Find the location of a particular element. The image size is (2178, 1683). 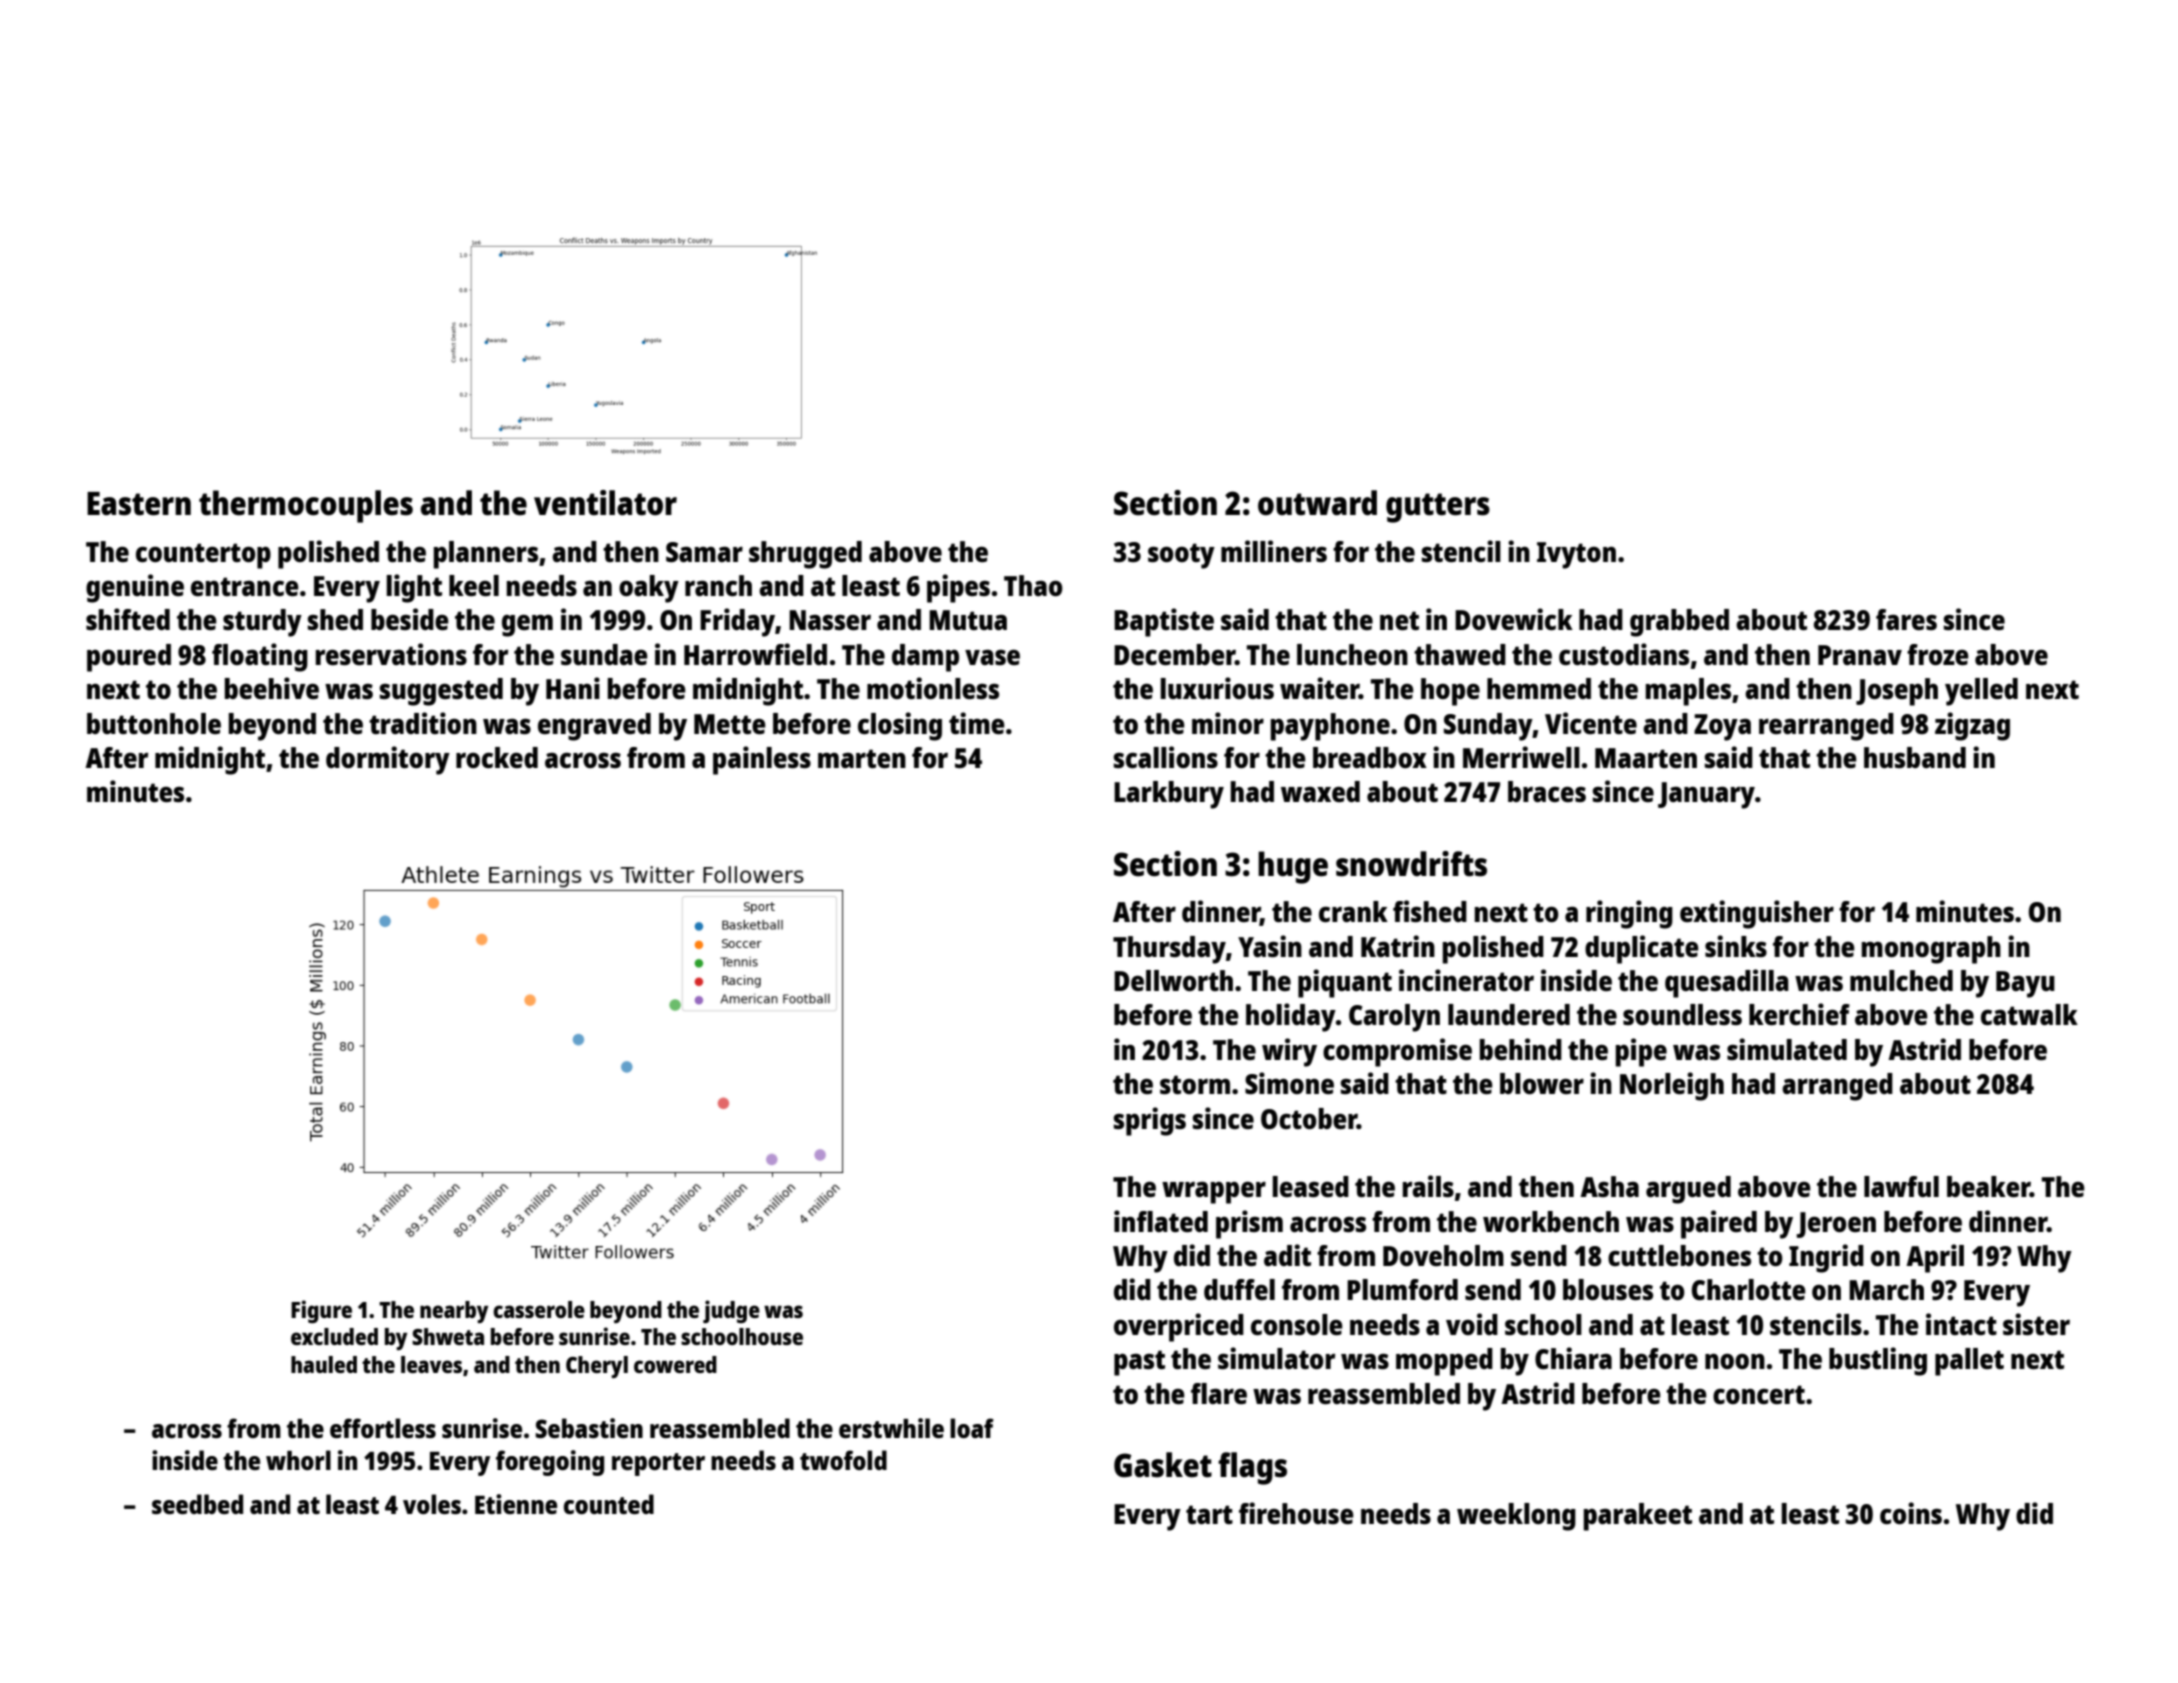

marten is located at coordinates (862, 758).
